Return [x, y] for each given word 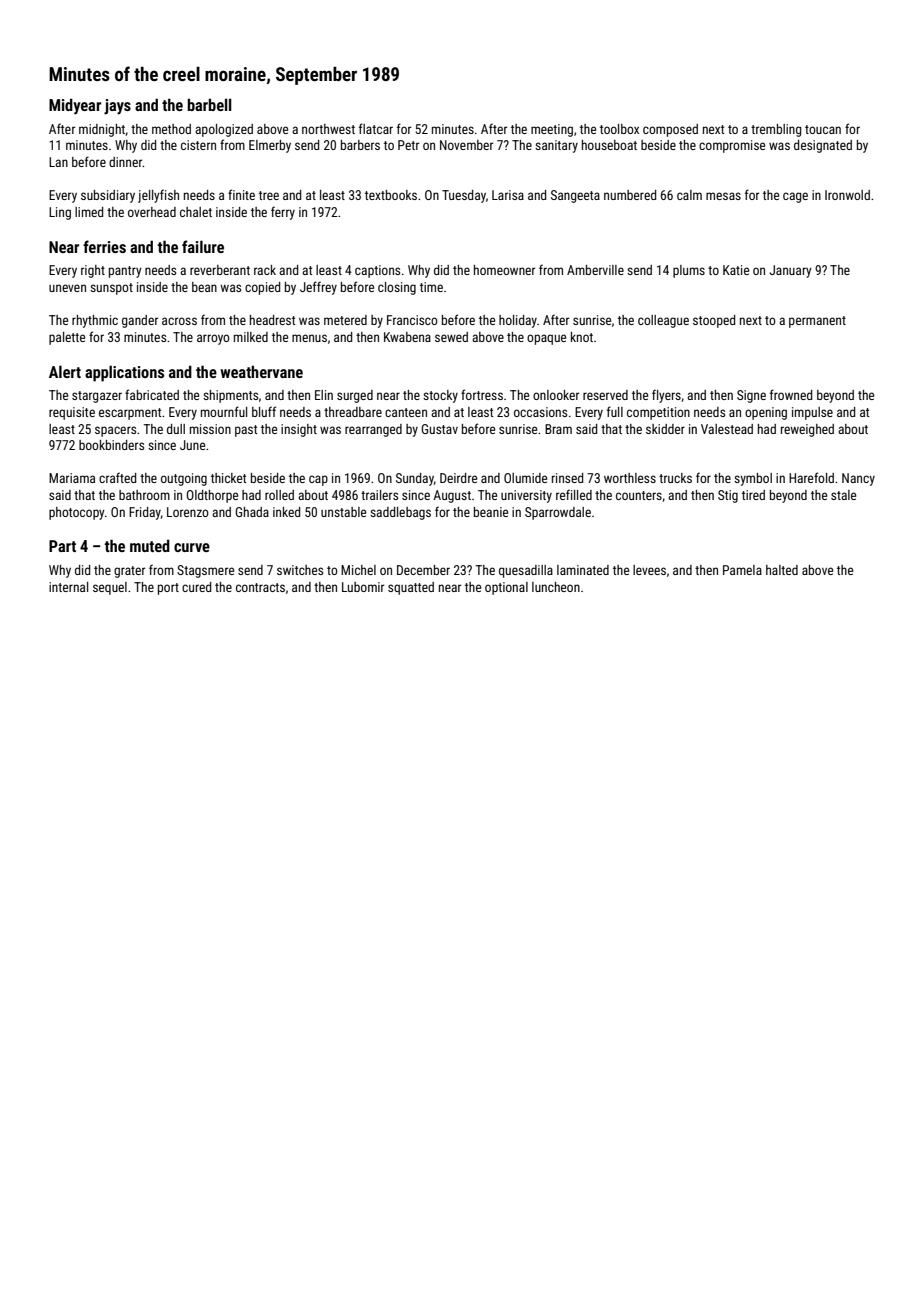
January [791, 271]
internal [68, 587]
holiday [518, 321]
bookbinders [111, 445]
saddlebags [400, 513]
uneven [67, 288]
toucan [823, 129]
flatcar [376, 128]
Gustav [439, 429]
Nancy [858, 479]
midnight [102, 130]
